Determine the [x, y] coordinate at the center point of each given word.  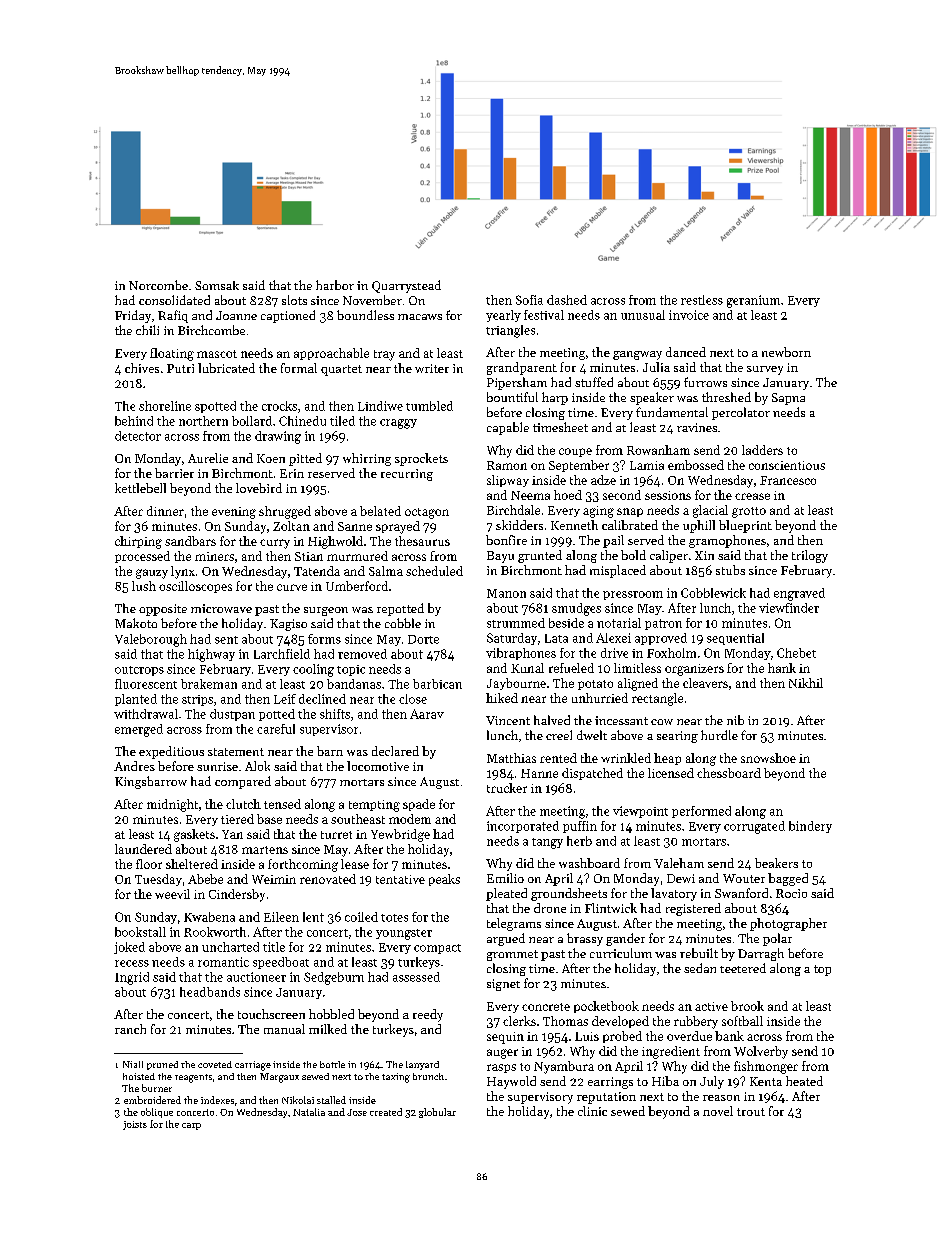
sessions [668, 495]
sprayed [398, 527]
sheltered [192, 864]
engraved [799, 594]
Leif [285, 699]
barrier [174, 473]
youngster [404, 934]
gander [625, 939]
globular [437, 1113]
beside [566, 623]
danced [686, 352]
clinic [592, 1111]
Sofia [529, 300]
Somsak [217, 285]
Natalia [309, 1112]
